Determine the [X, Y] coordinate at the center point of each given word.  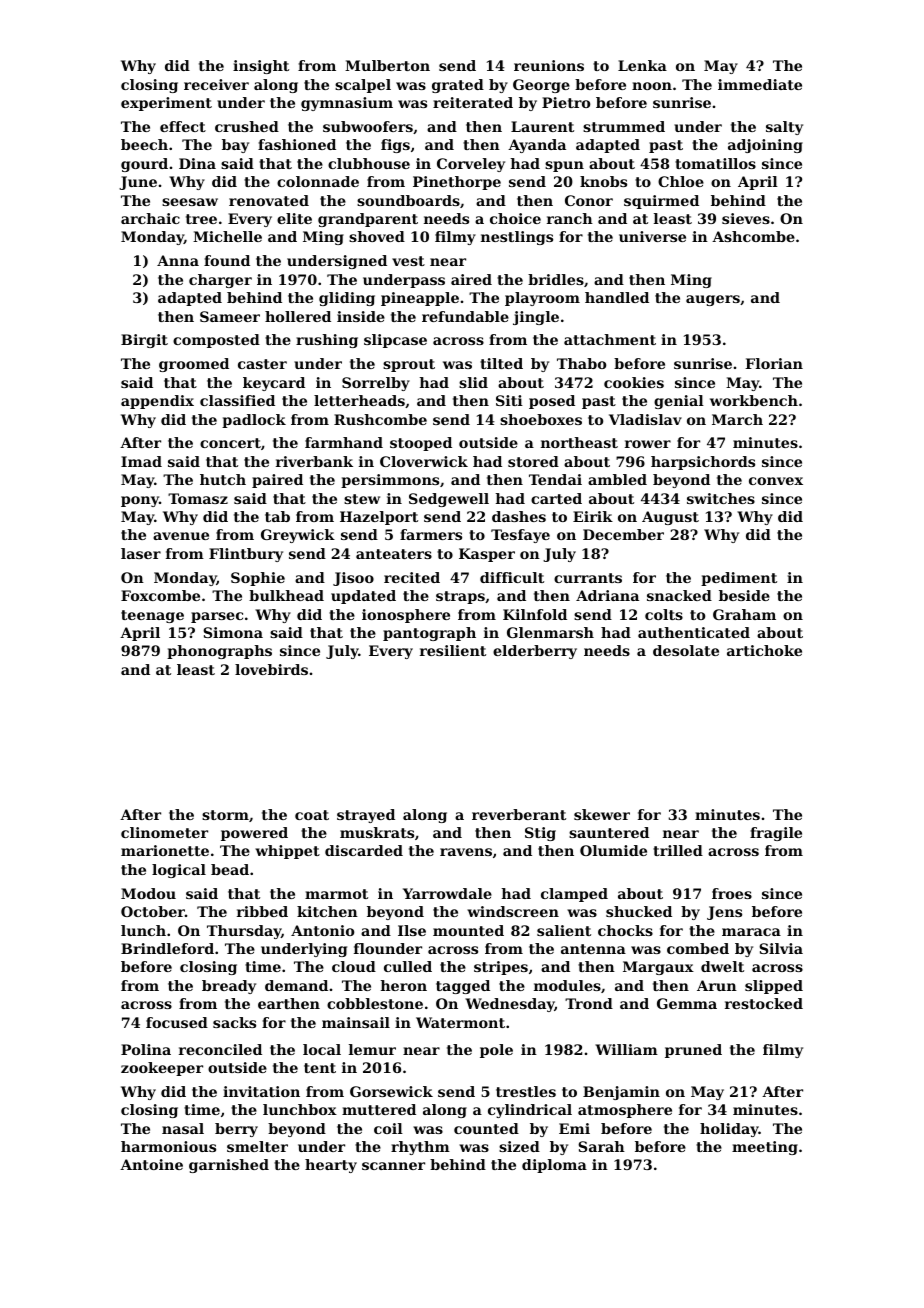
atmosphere [625, 1111]
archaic [150, 218]
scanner [393, 1166]
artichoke [764, 650]
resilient [453, 650]
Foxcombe [160, 595]
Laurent [542, 126]
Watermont [460, 1022]
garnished [229, 1166]
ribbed [262, 911]
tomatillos [715, 163]
